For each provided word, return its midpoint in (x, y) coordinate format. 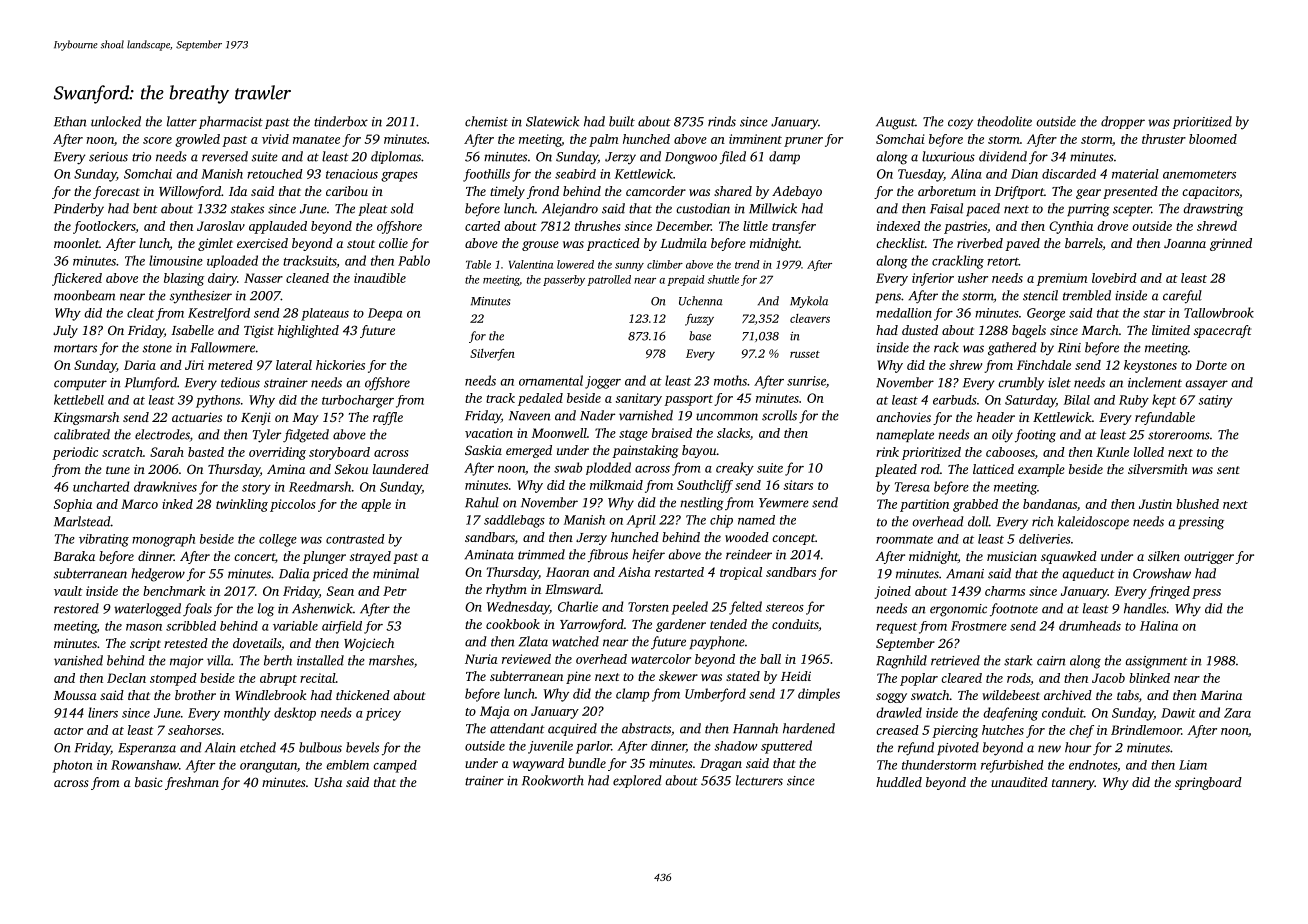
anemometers (1199, 175)
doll (978, 521)
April (641, 521)
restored (76, 608)
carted (482, 226)
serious (108, 157)
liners (103, 712)
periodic (75, 453)
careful (1182, 297)
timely (507, 192)
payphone (717, 643)
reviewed (526, 659)
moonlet (76, 243)
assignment (1156, 662)
